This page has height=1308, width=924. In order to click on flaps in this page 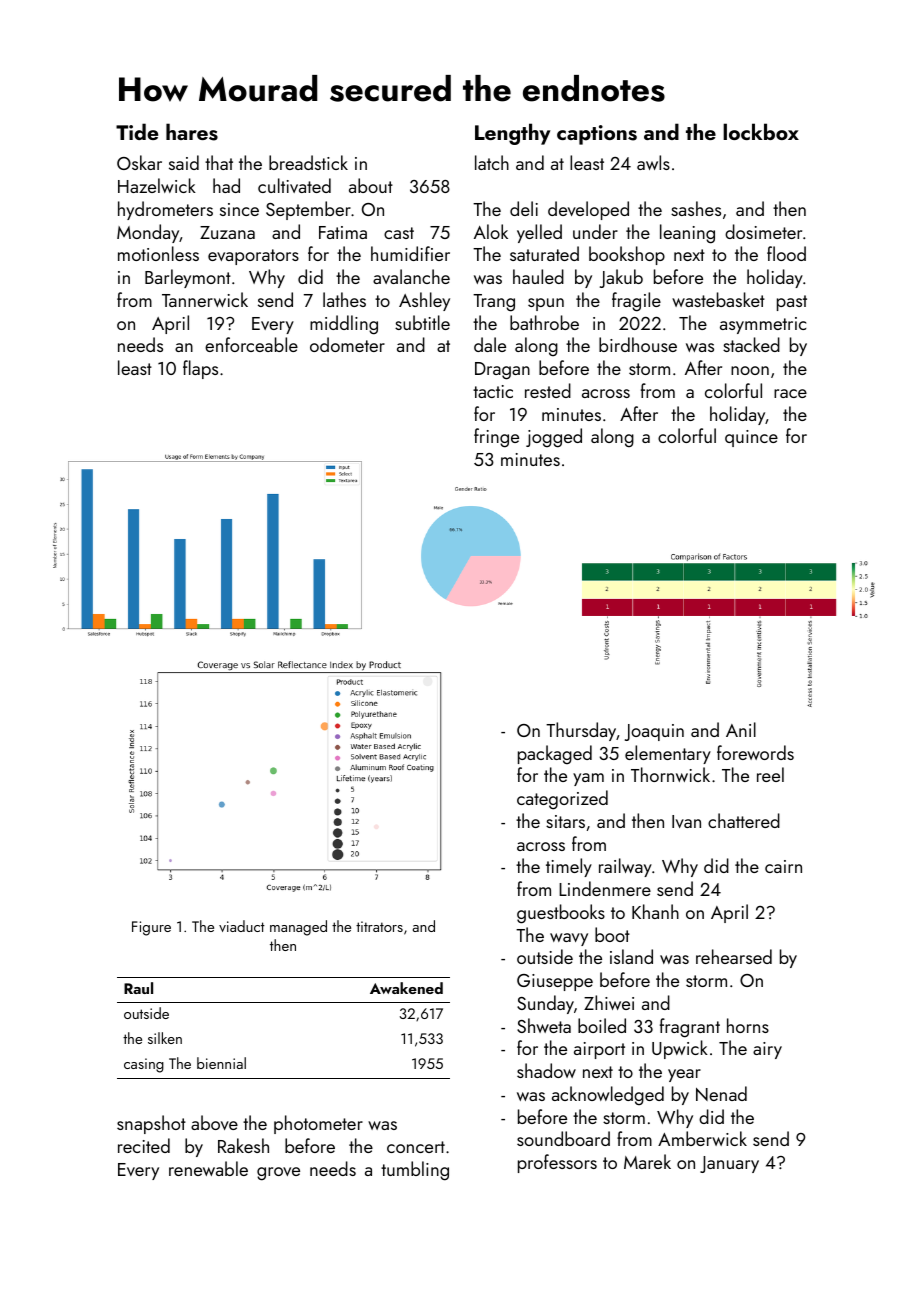, I will do `click(200, 369)`.
